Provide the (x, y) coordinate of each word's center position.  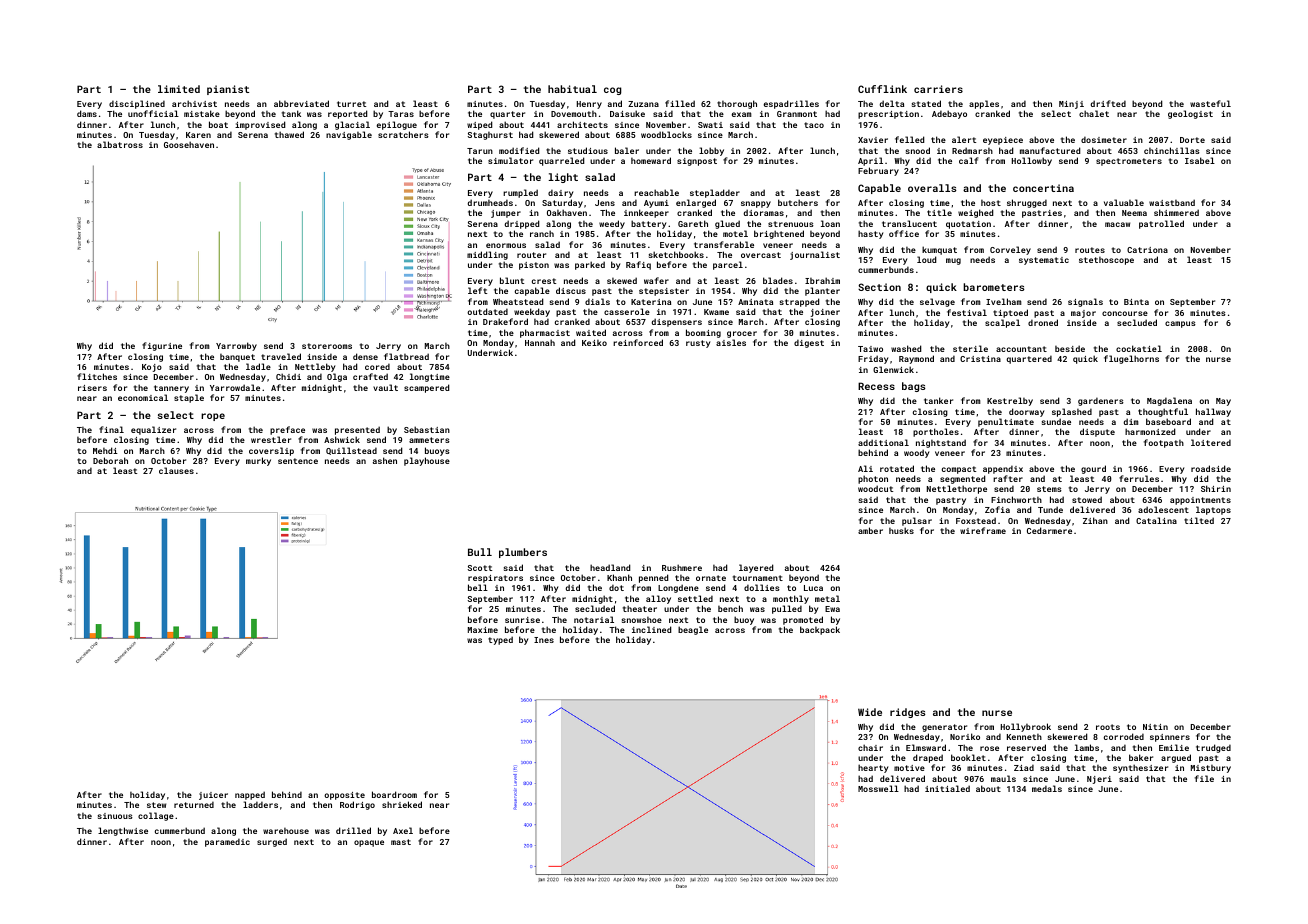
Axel (403, 830)
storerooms (327, 346)
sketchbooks (676, 254)
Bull (480, 552)
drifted (1108, 103)
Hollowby (1032, 161)
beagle (693, 630)
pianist (228, 90)
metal (827, 598)
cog (612, 91)
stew (156, 805)
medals (1047, 788)
